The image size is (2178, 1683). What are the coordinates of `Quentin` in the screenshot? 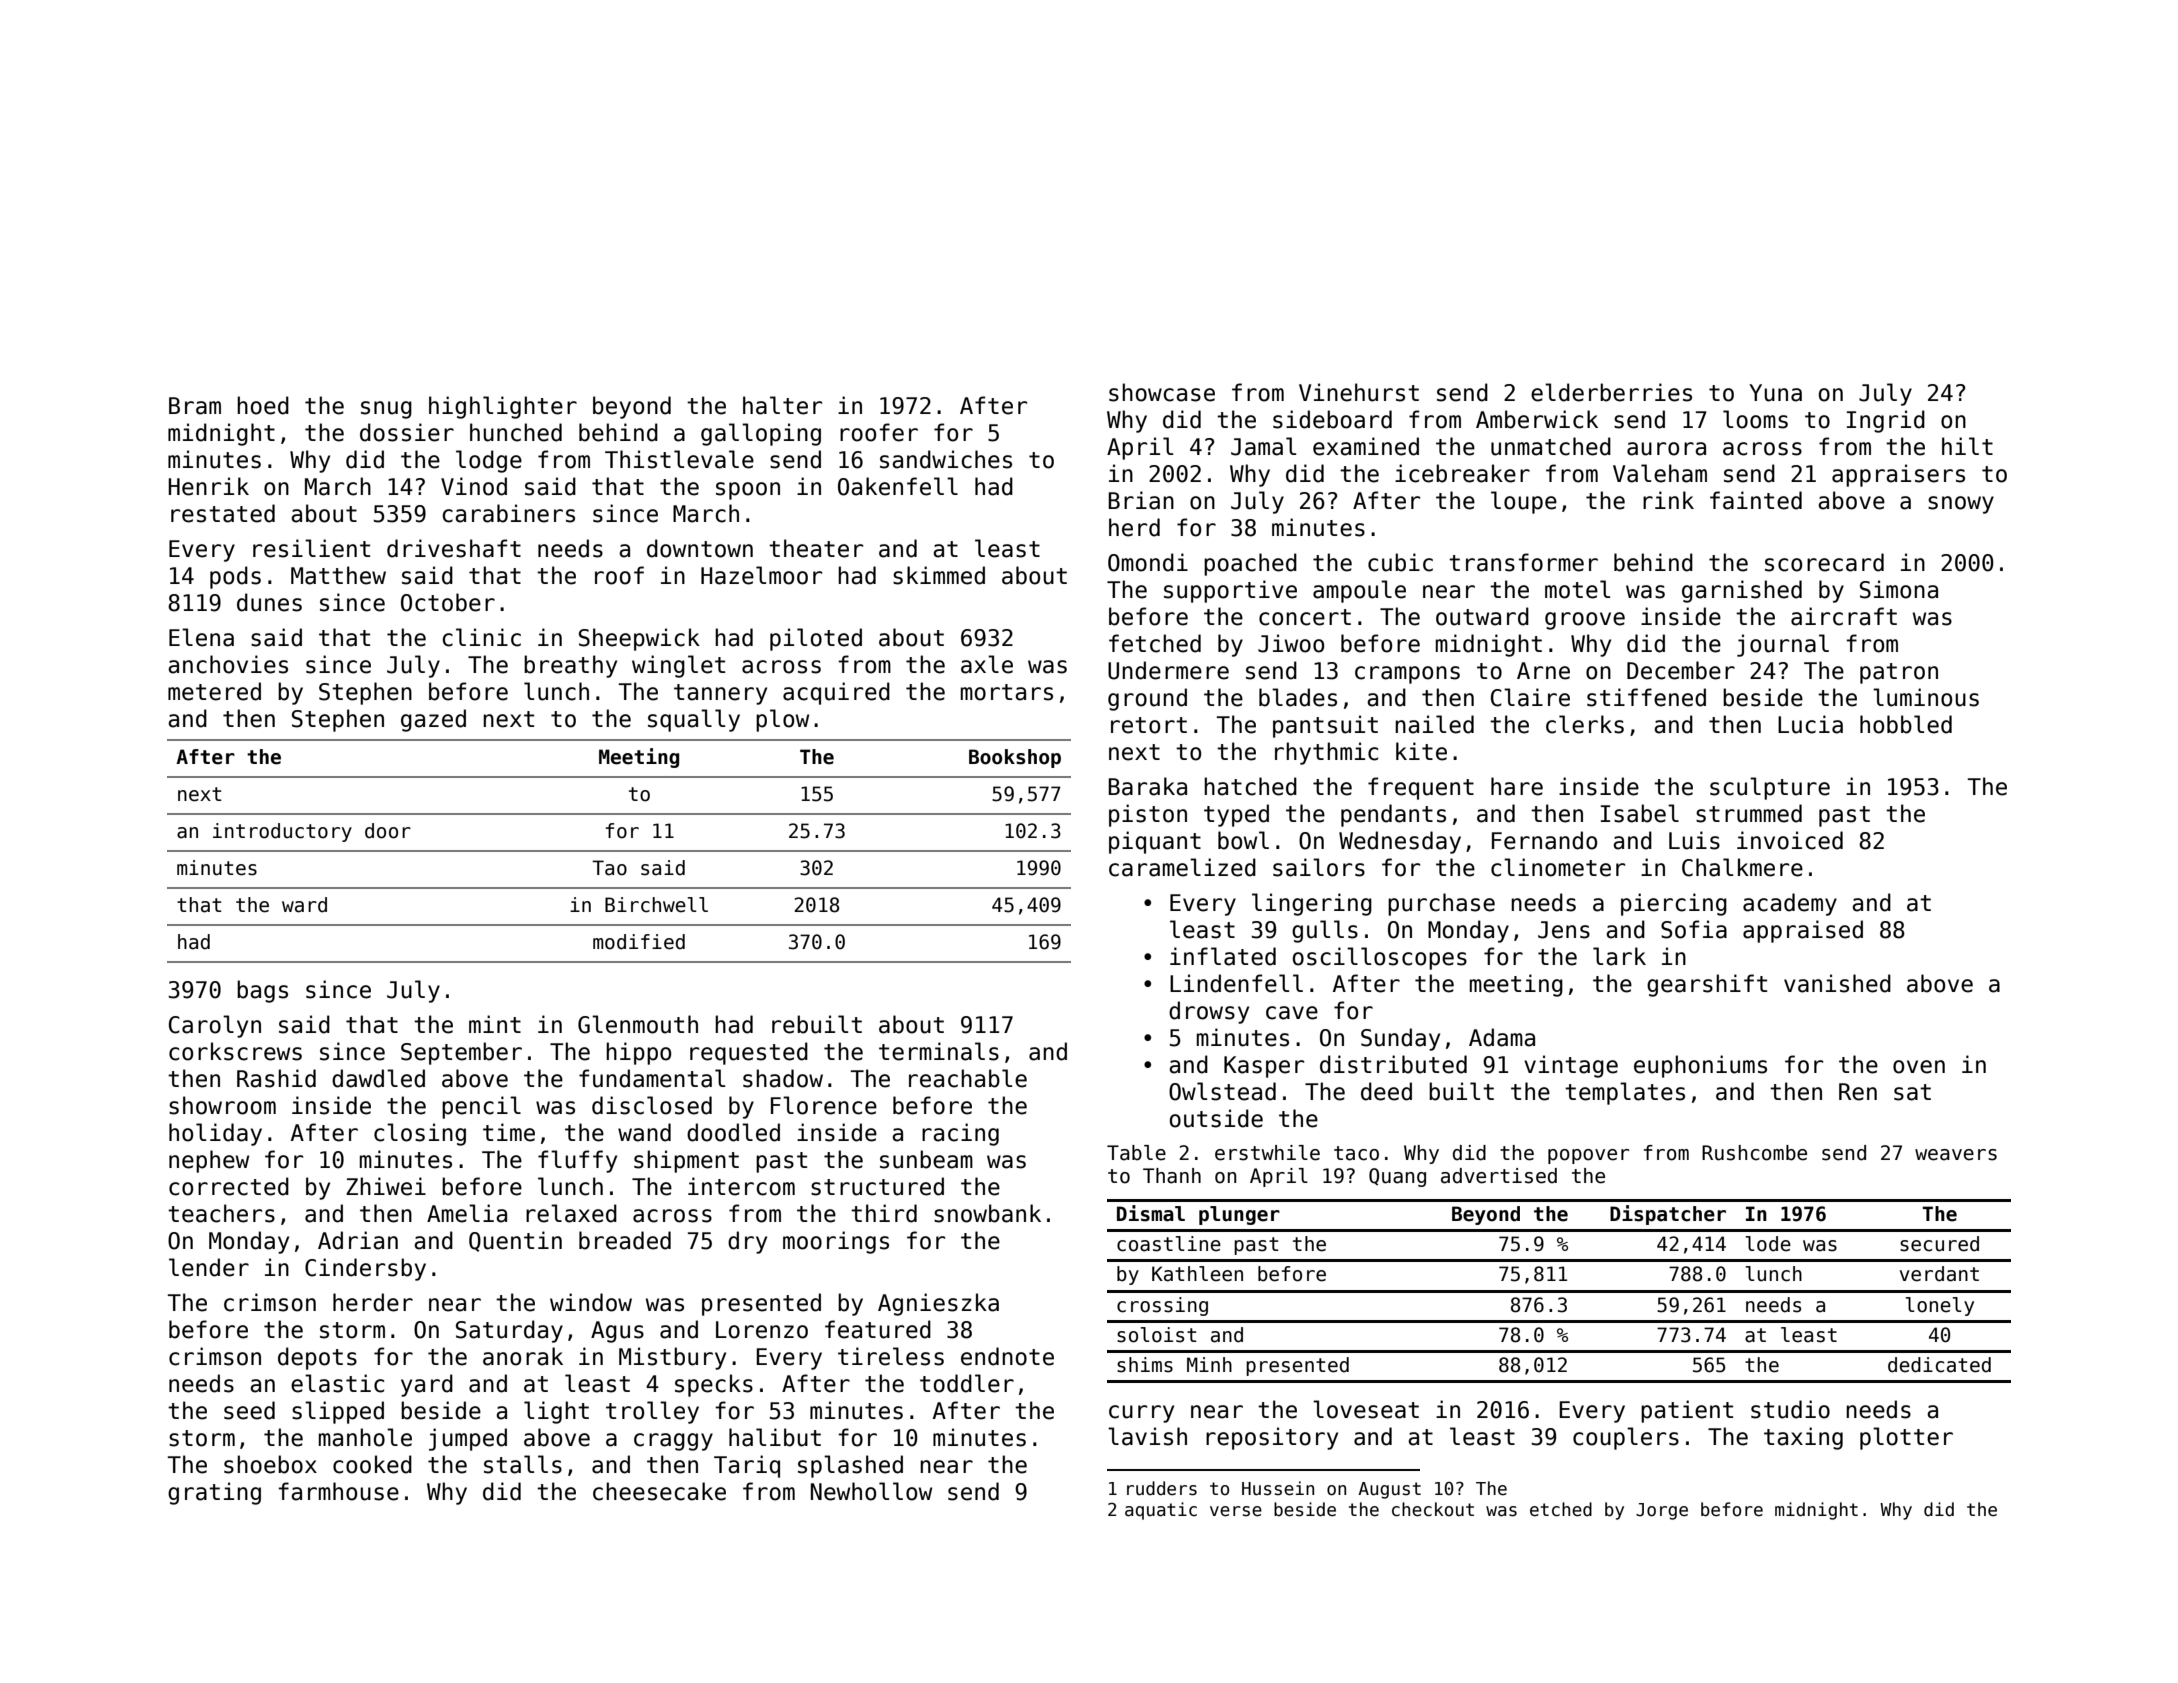 It's located at (515, 1241).
